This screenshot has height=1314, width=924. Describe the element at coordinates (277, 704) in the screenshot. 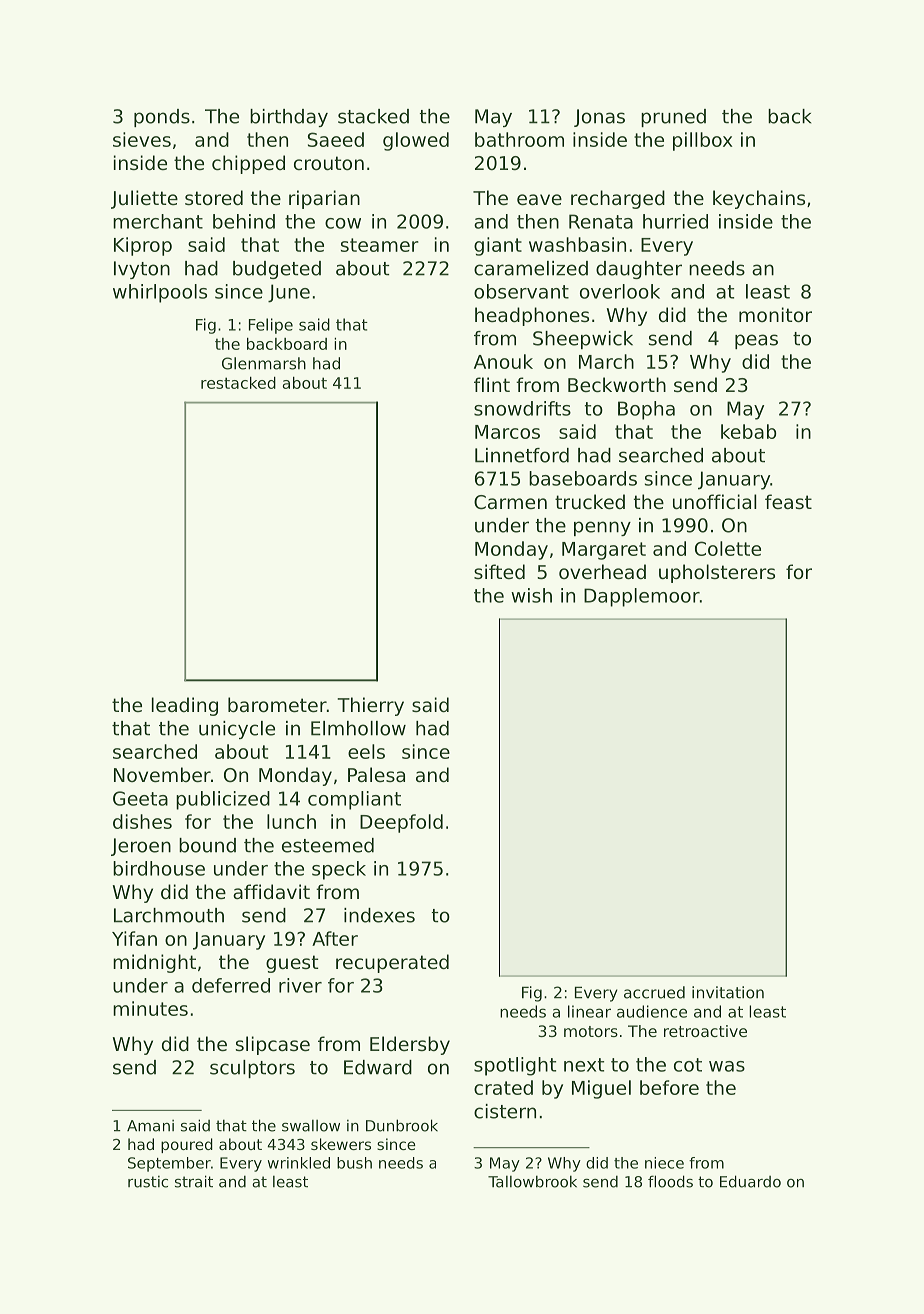

I see `barometer` at that location.
